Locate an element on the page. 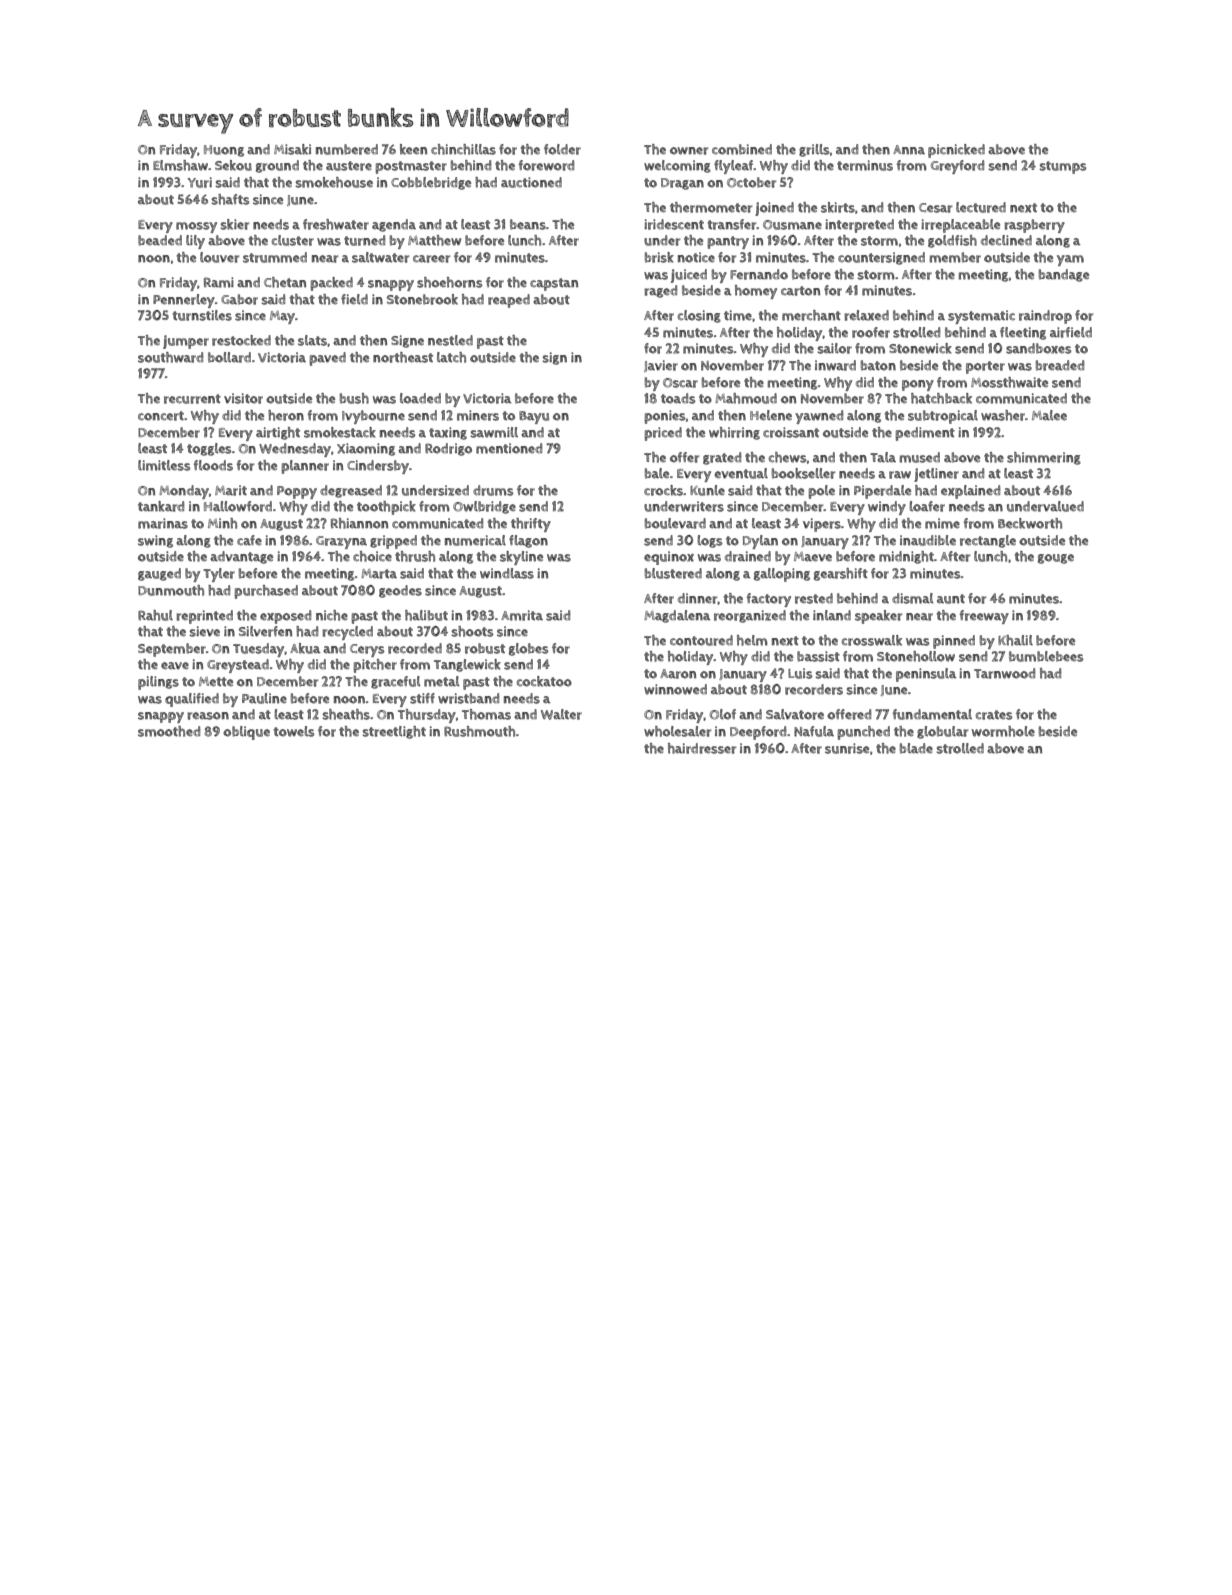  oblique is located at coordinates (246, 733).
